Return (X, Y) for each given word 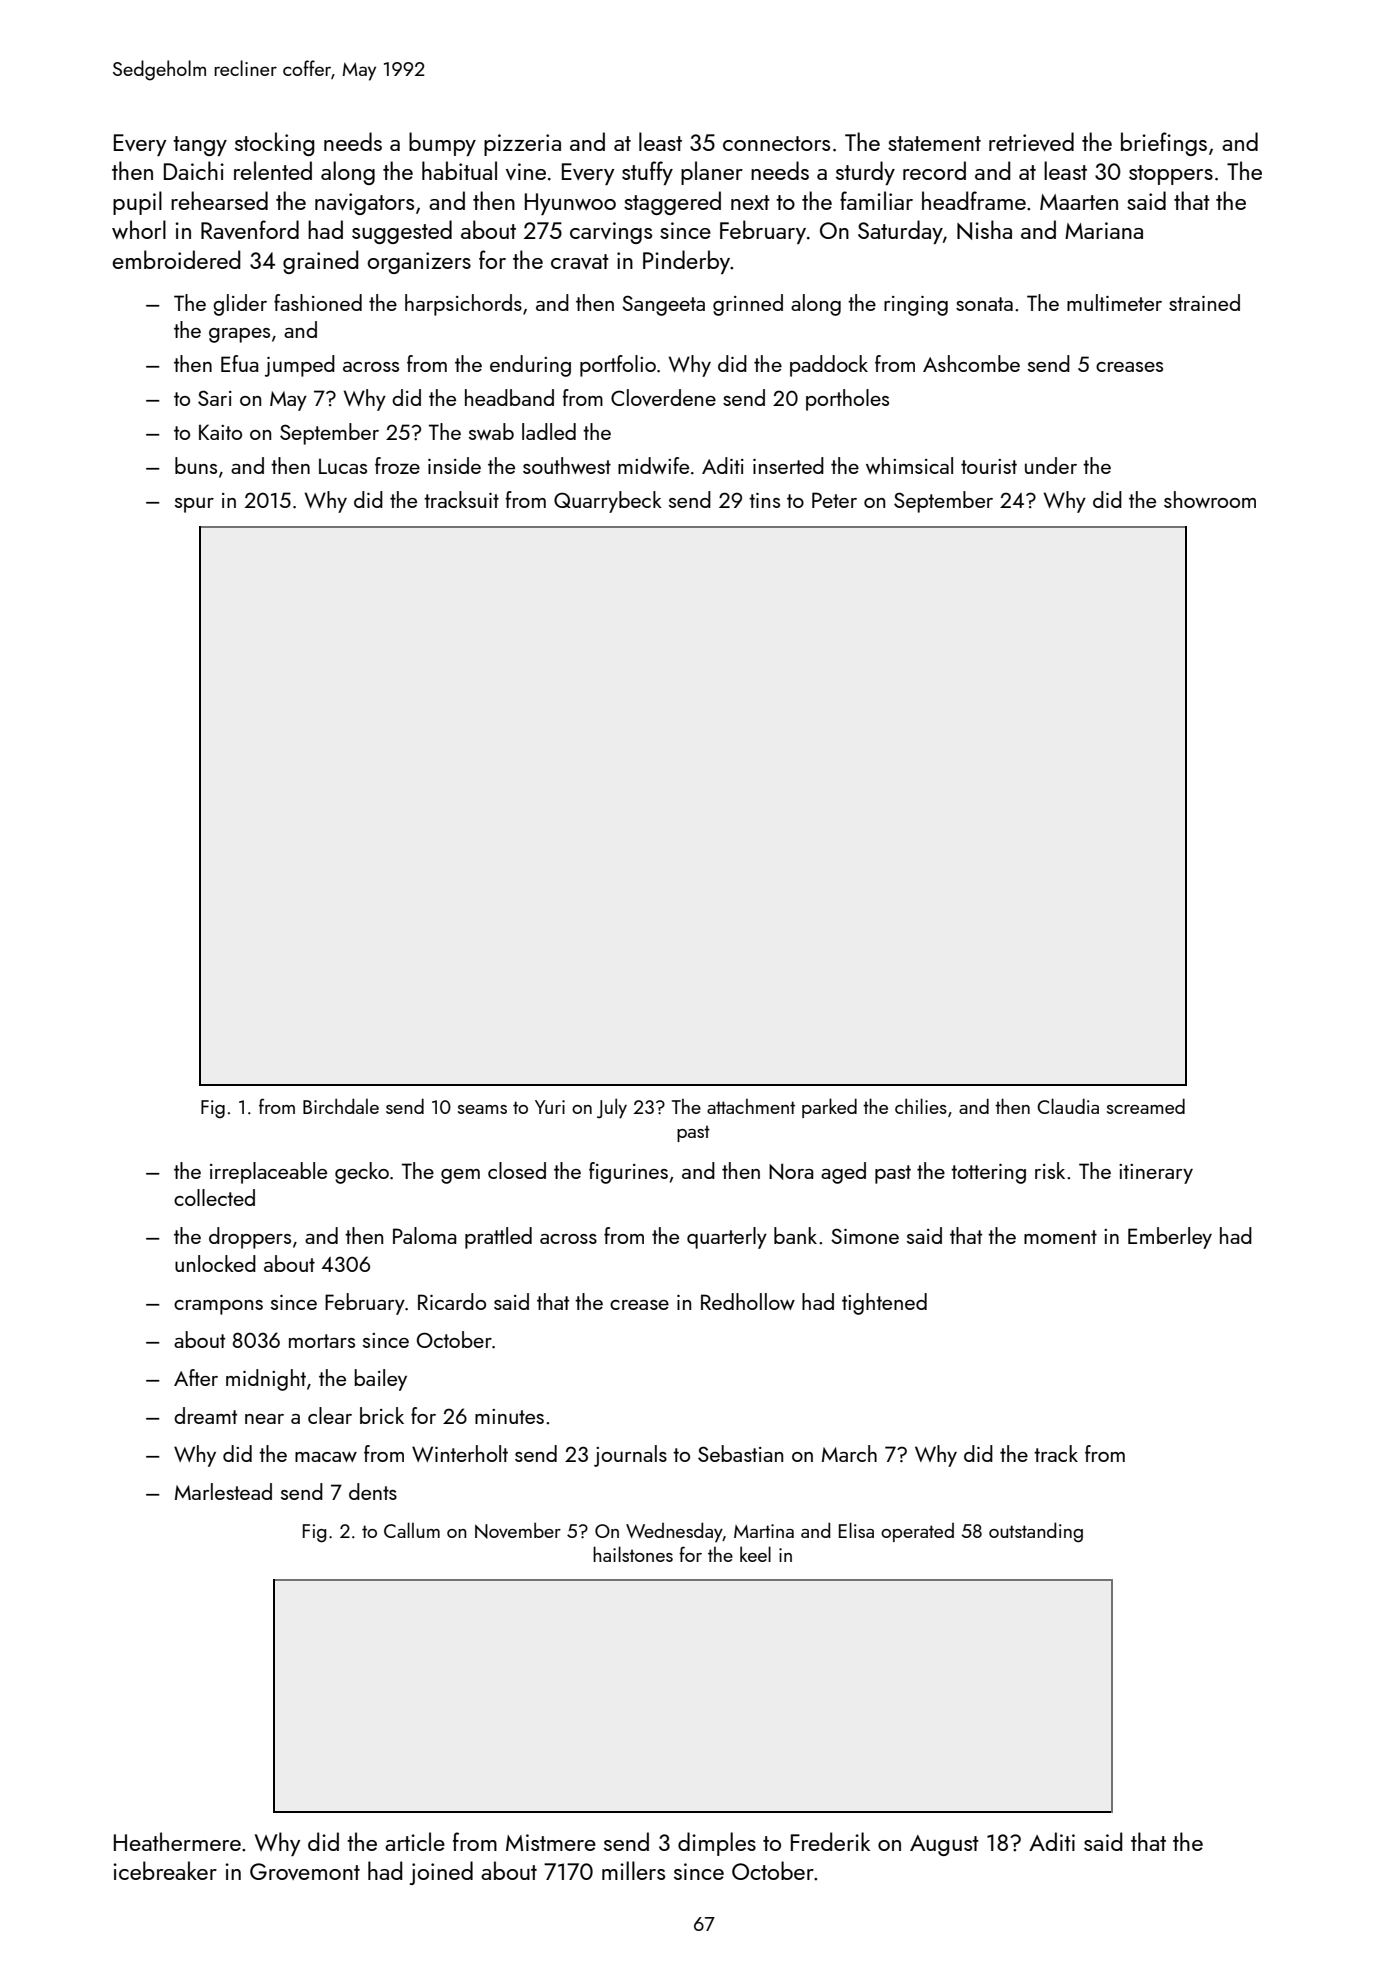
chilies (921, 1106)
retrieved (1031, 141)
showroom (1210, 499)
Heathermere (177, 1841)
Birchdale (341, 1106)
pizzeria (522, 145)
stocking (274, 144)
